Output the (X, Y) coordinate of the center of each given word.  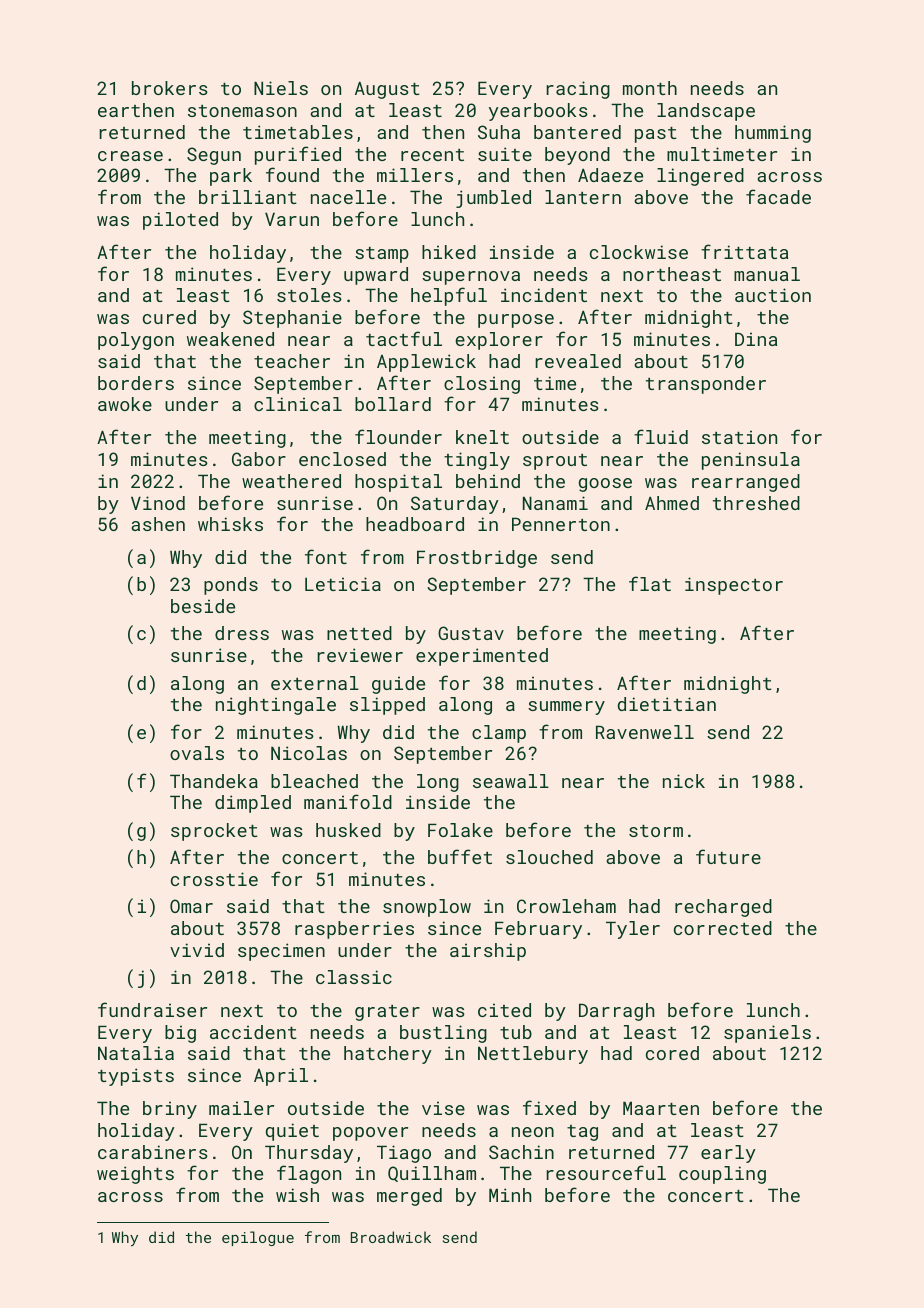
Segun (214, 156)
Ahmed (672, 503)
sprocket (214, 832)
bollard (393, 404)
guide (398, 685)
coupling (722, 1175)
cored (672, 1053)
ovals (197, 753)
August (387, 90)
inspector (734, 586)
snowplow (427, 908)
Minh (510, 1195)
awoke (125, 404)
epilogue (258, 1238)
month (650, 88)
